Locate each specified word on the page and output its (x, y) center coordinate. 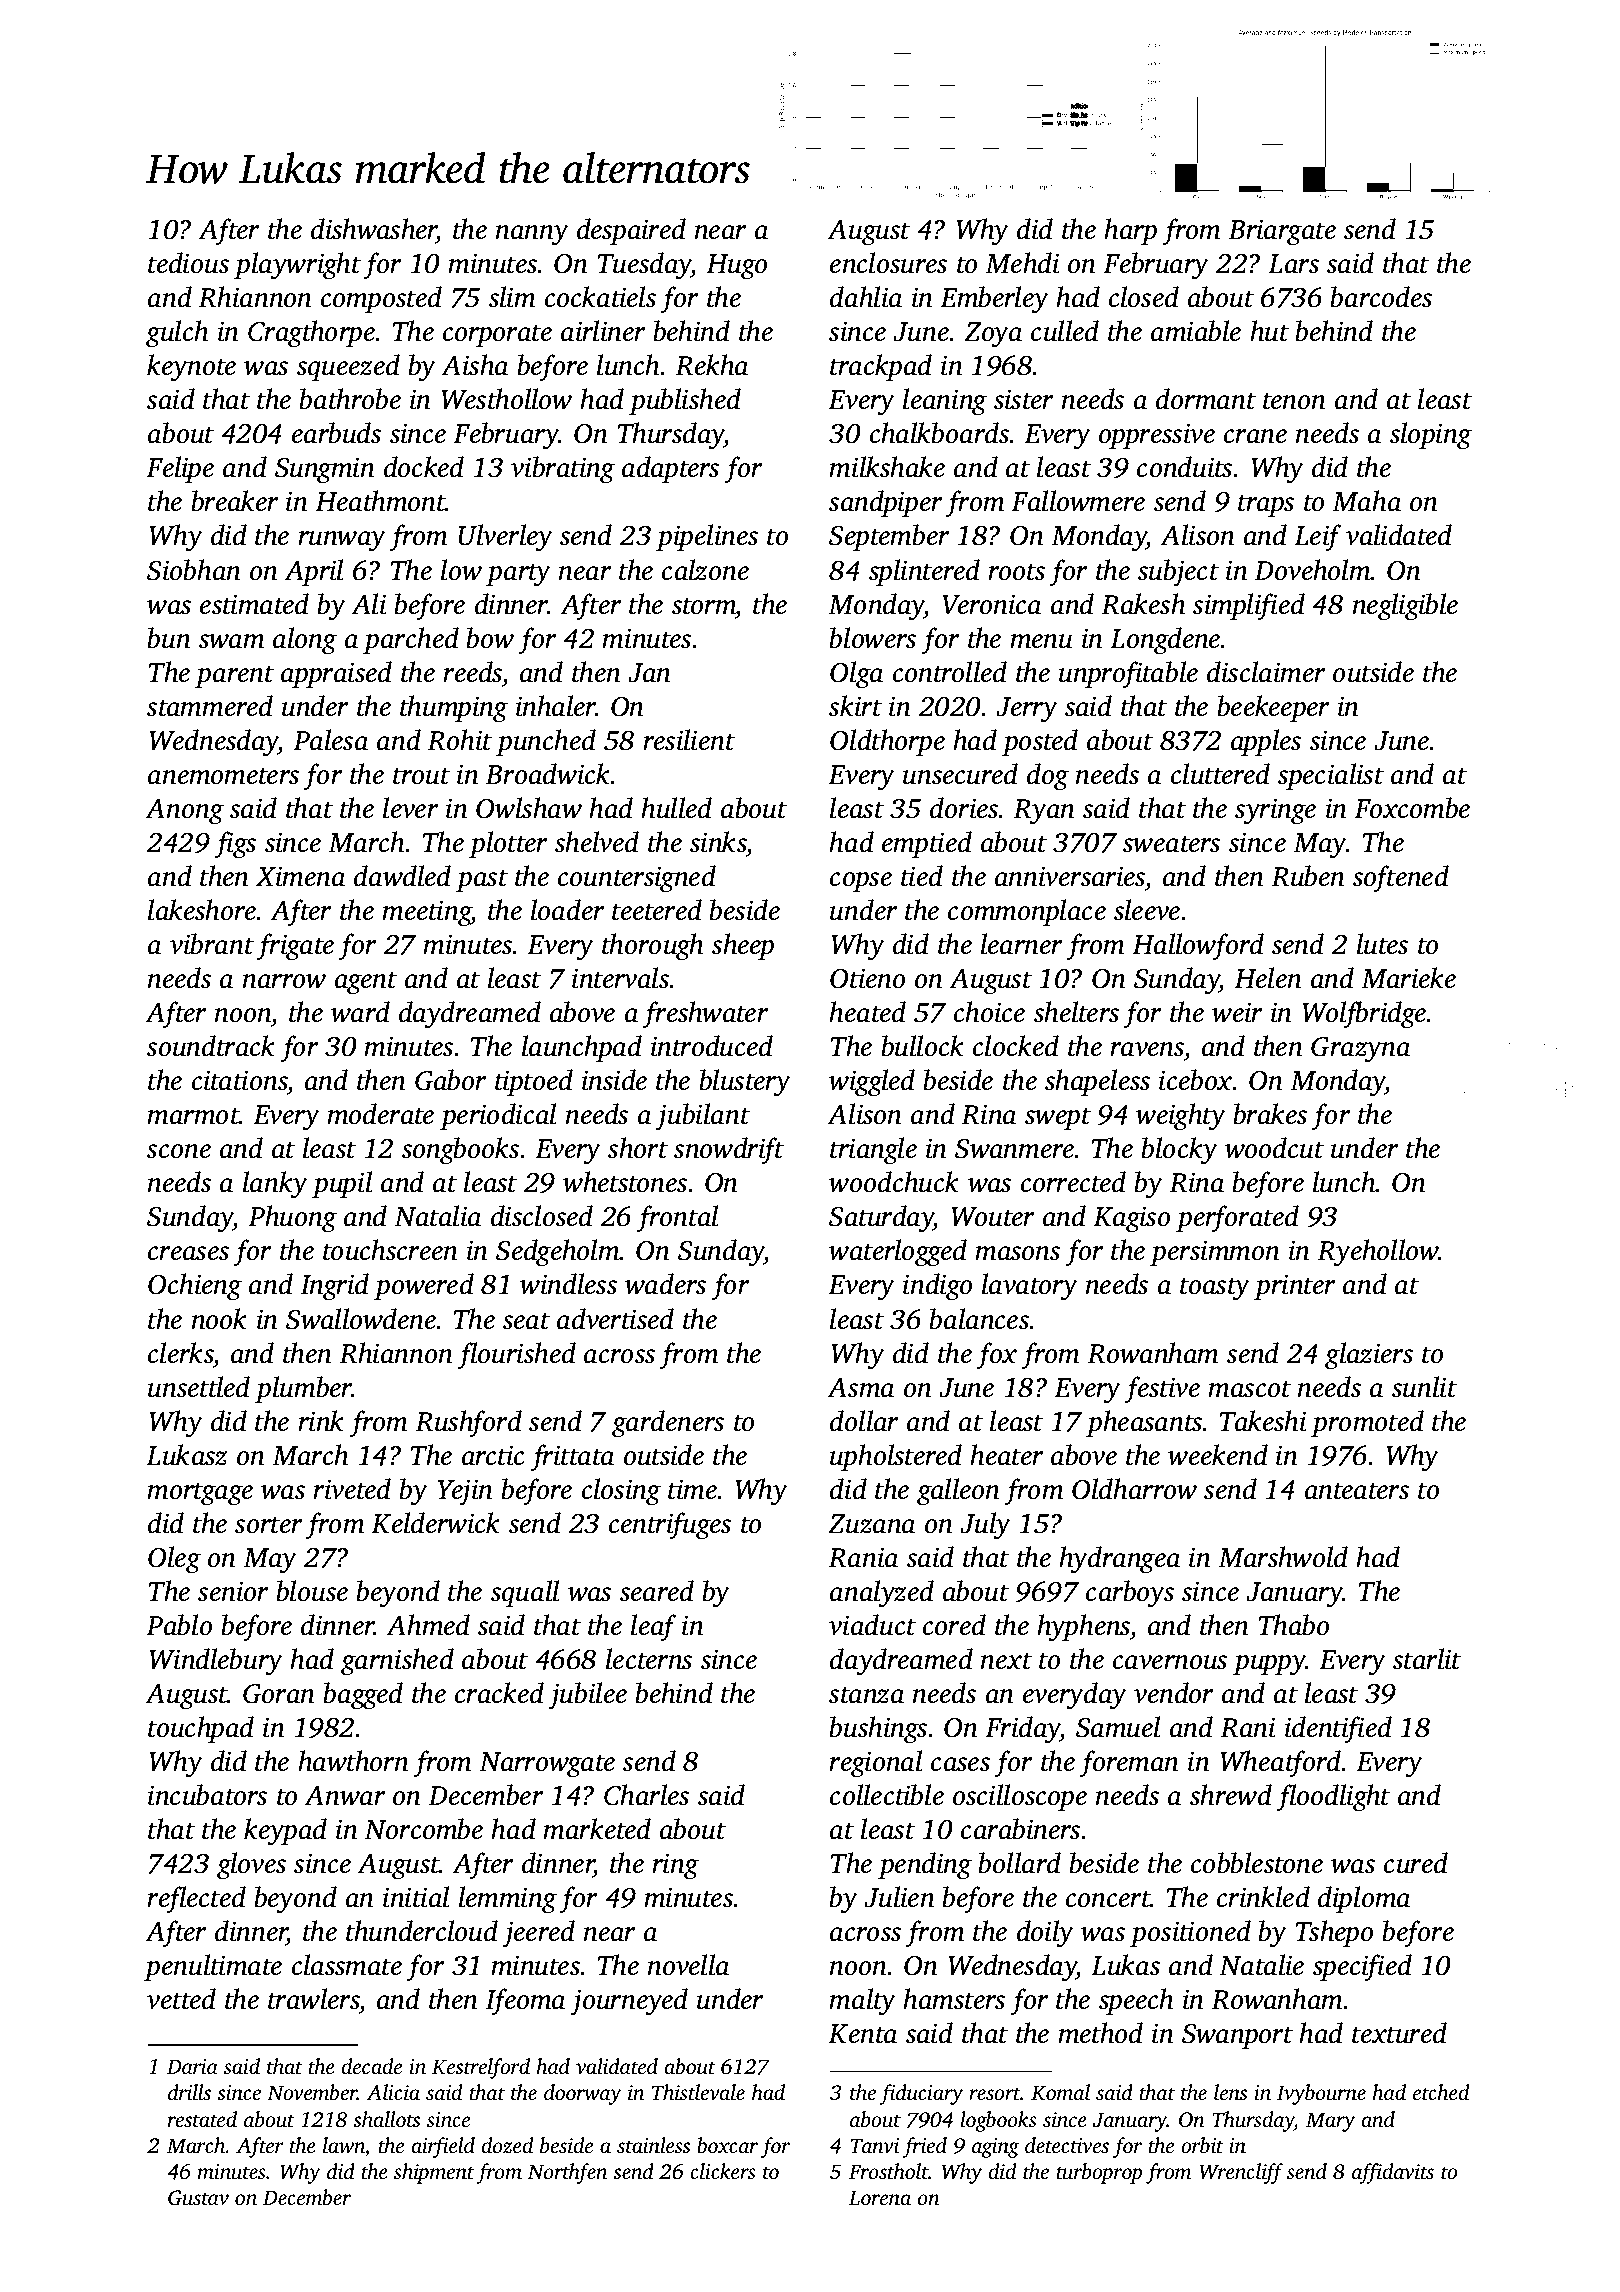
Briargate (1282, 232)
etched (1441, 2092)
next (1006, 1661)
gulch (177, 334)
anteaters (1357, 1491)
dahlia (866, 297)
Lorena (880, 2197)
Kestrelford (481, 2068)
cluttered (1220, 774)
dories (964, 808)
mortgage (200, 1494)
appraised (336, 674)
